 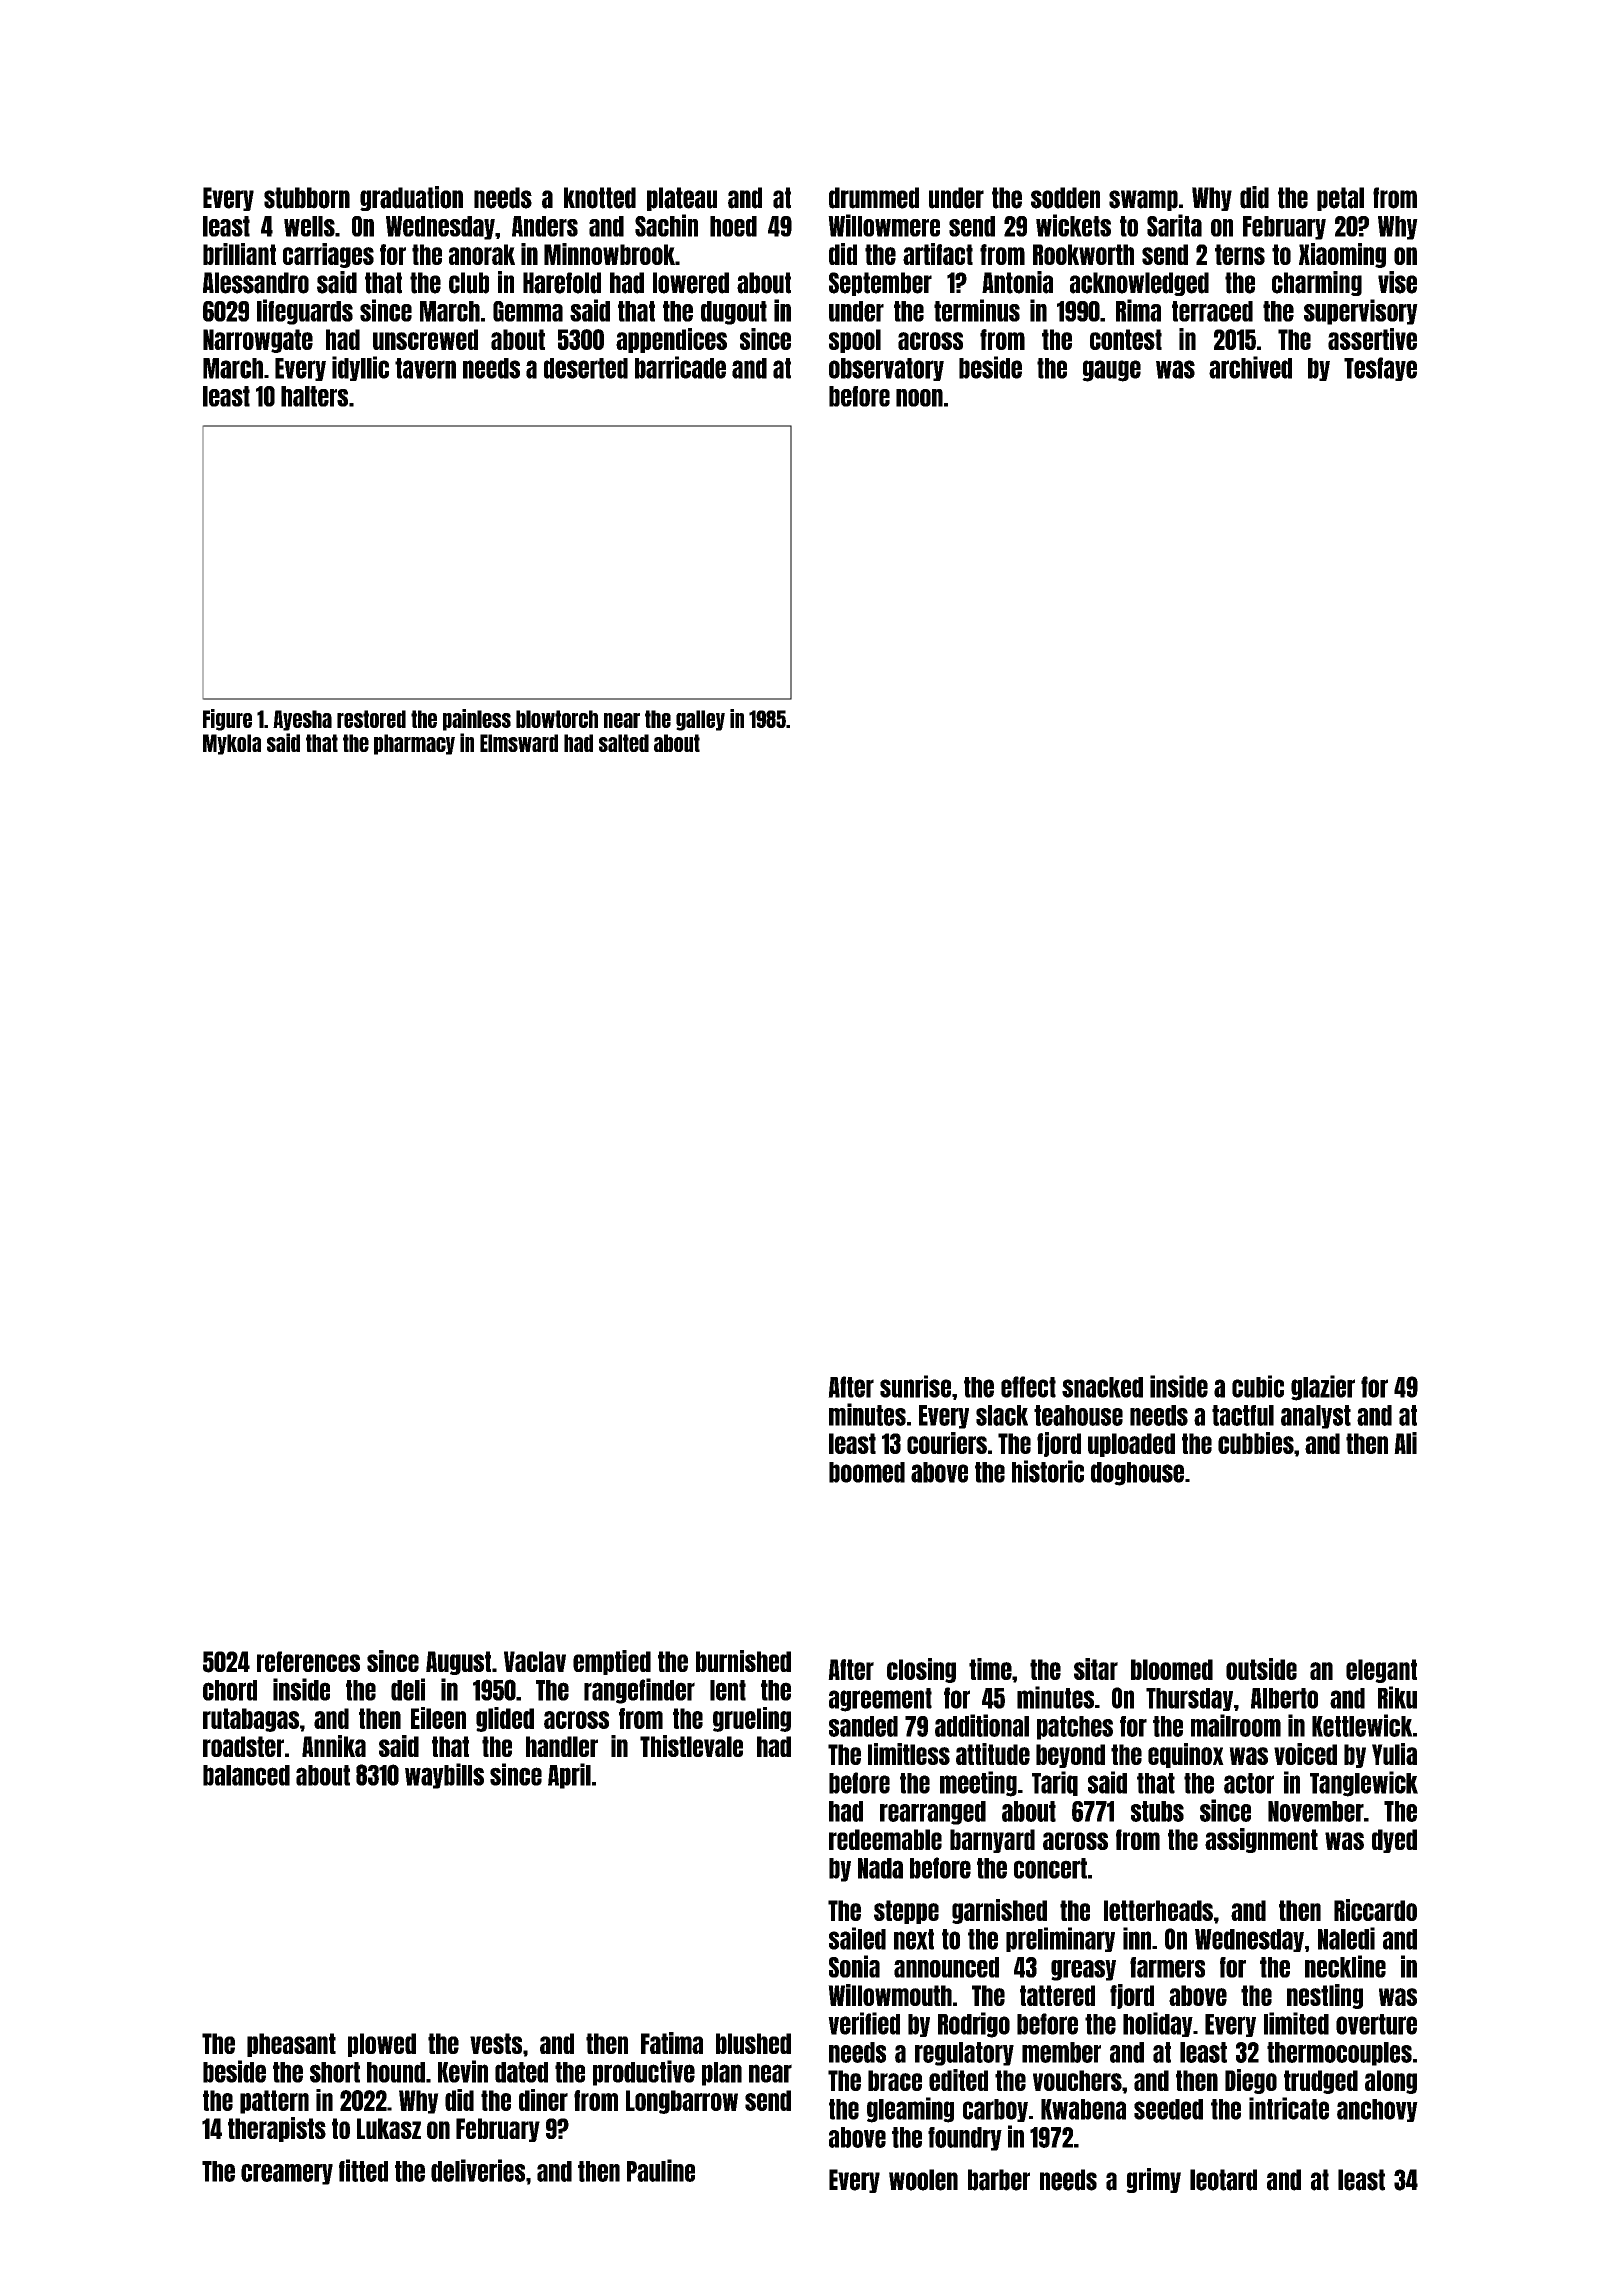 I want to click on archived, so click(x=1250, y=367).
